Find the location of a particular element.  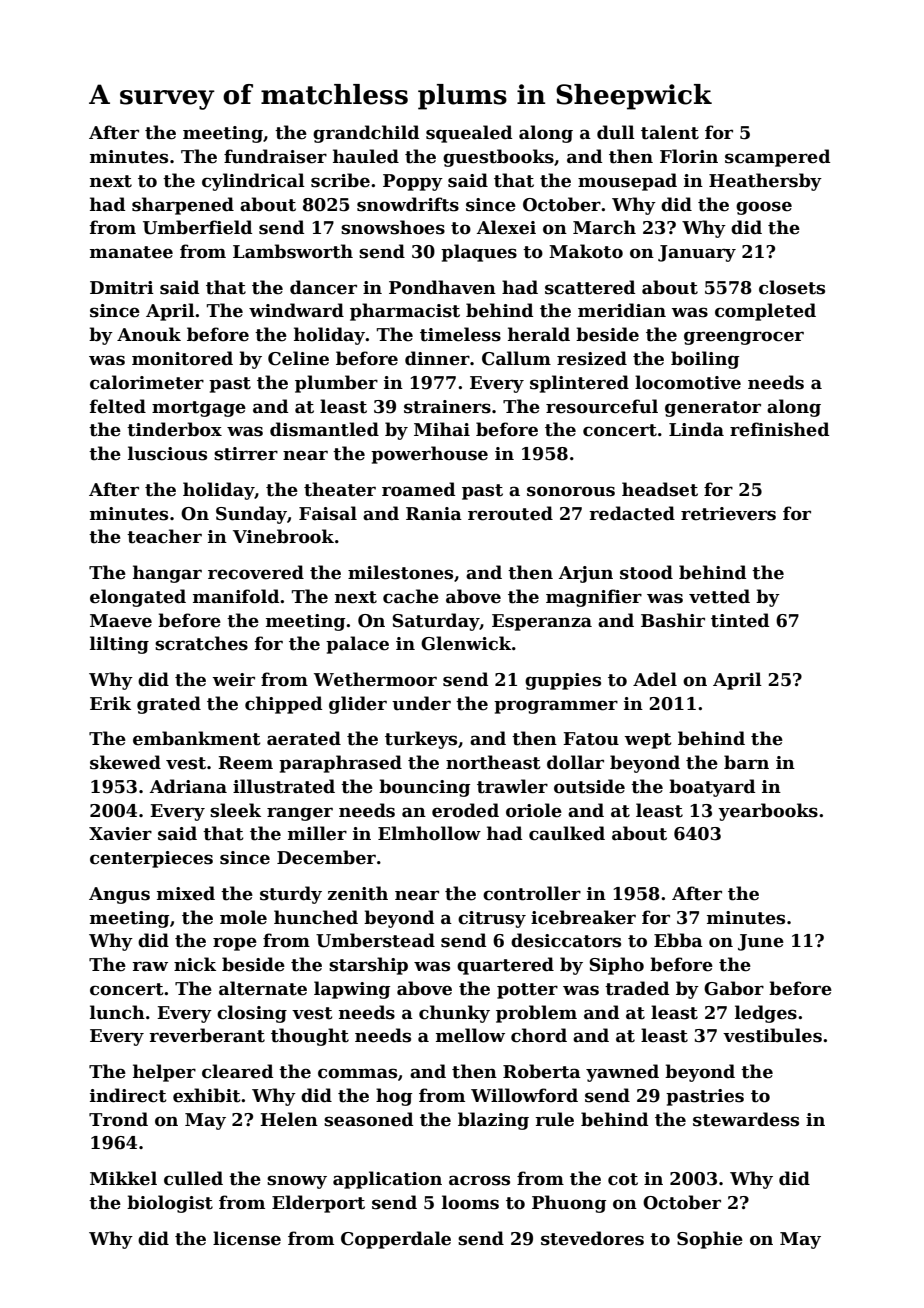

Roberta is located at coordinates (542, 1071).
